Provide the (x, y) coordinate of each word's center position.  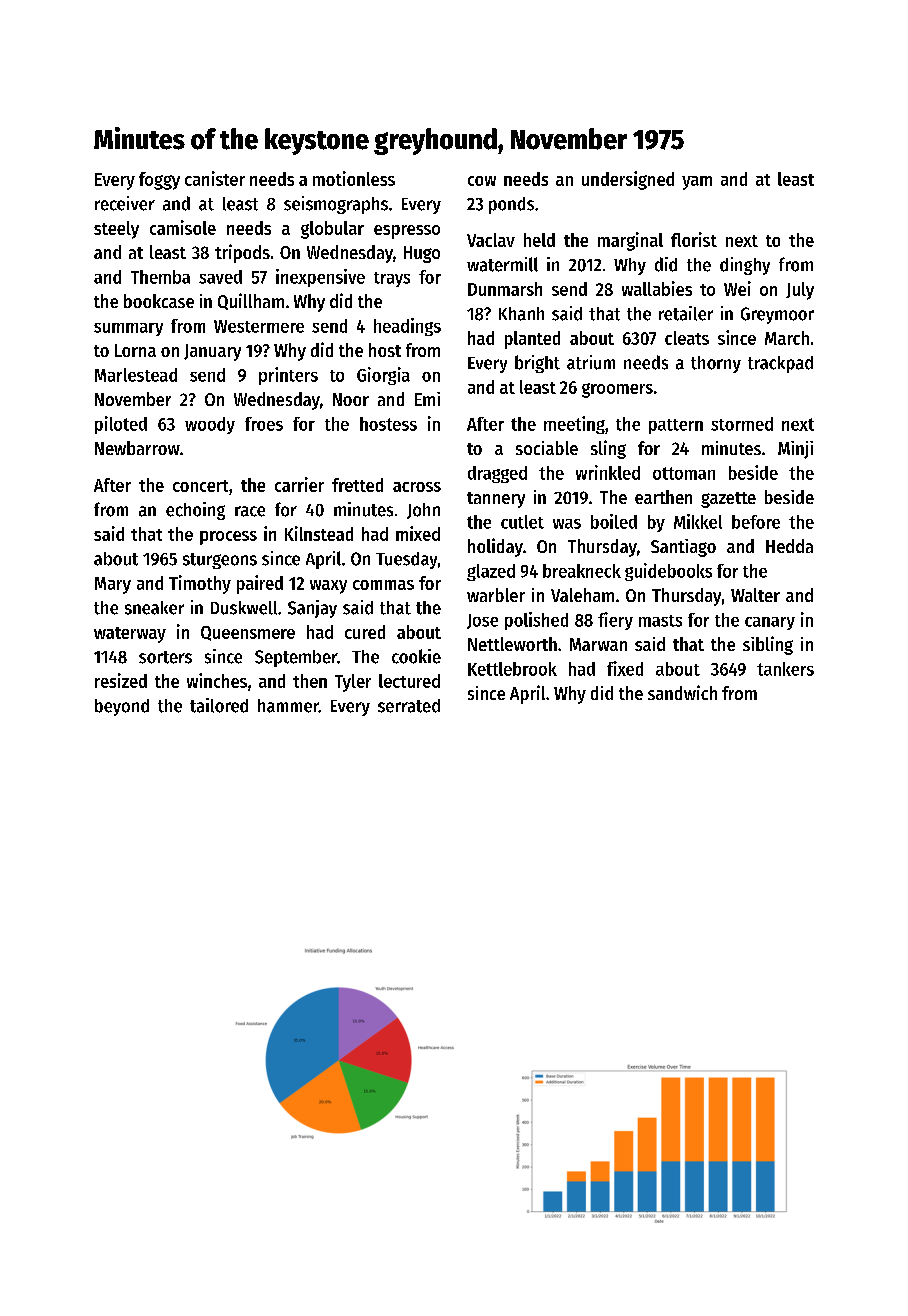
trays (392, 279)
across (417, 487)
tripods (242, 253)
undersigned (628, 180)
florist (694, 239)
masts (660, 621)
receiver (125, 203)
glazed (491, 572)
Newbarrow (137, 448)
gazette (728, 500)
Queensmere (248, 633)
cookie (416, 656)
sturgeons (220, 561)
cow (482, 181)
